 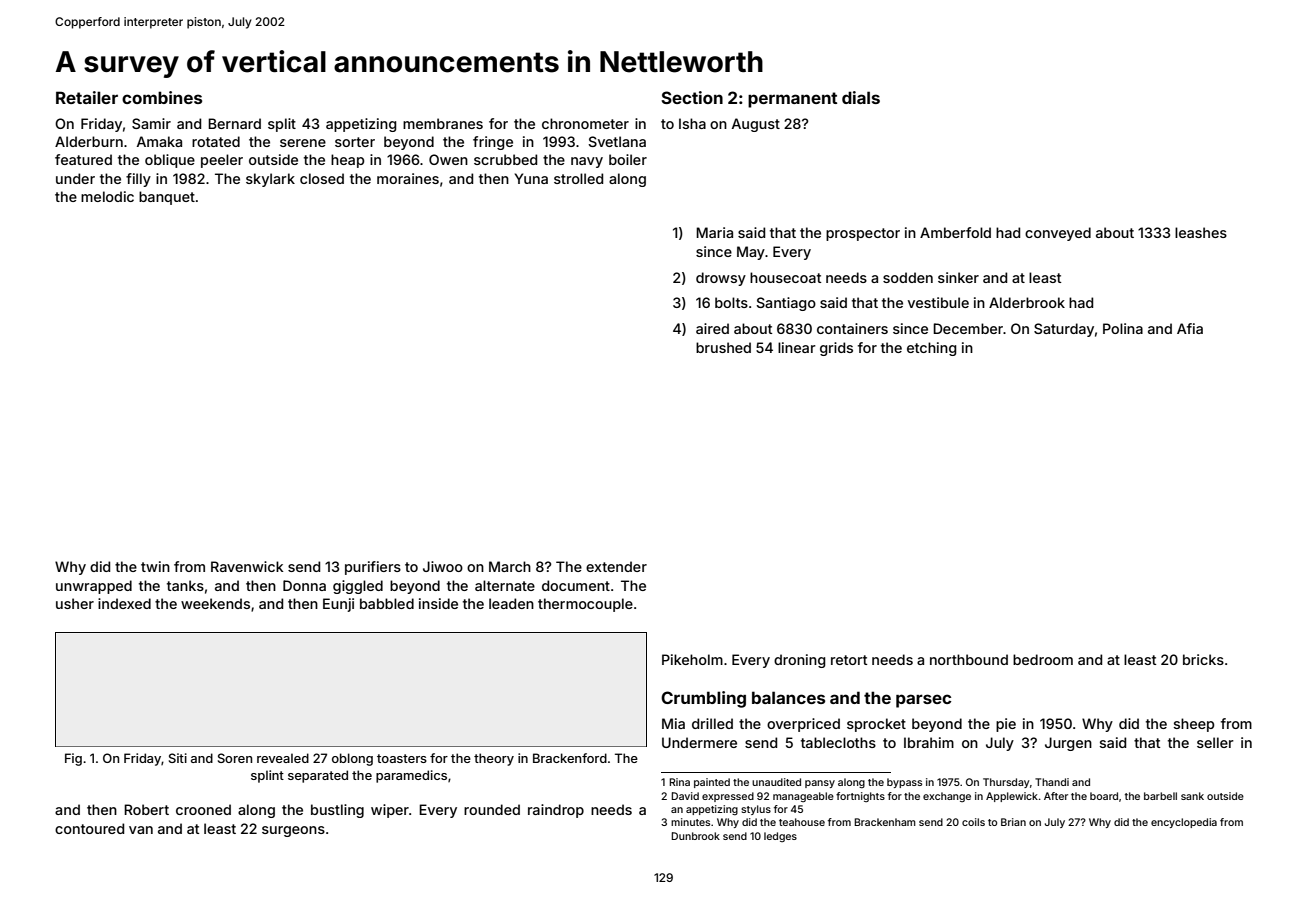 What do you see at coordinates (1201, 232) in the page?
I see `leashes` at bounding box center [1201, 232].
